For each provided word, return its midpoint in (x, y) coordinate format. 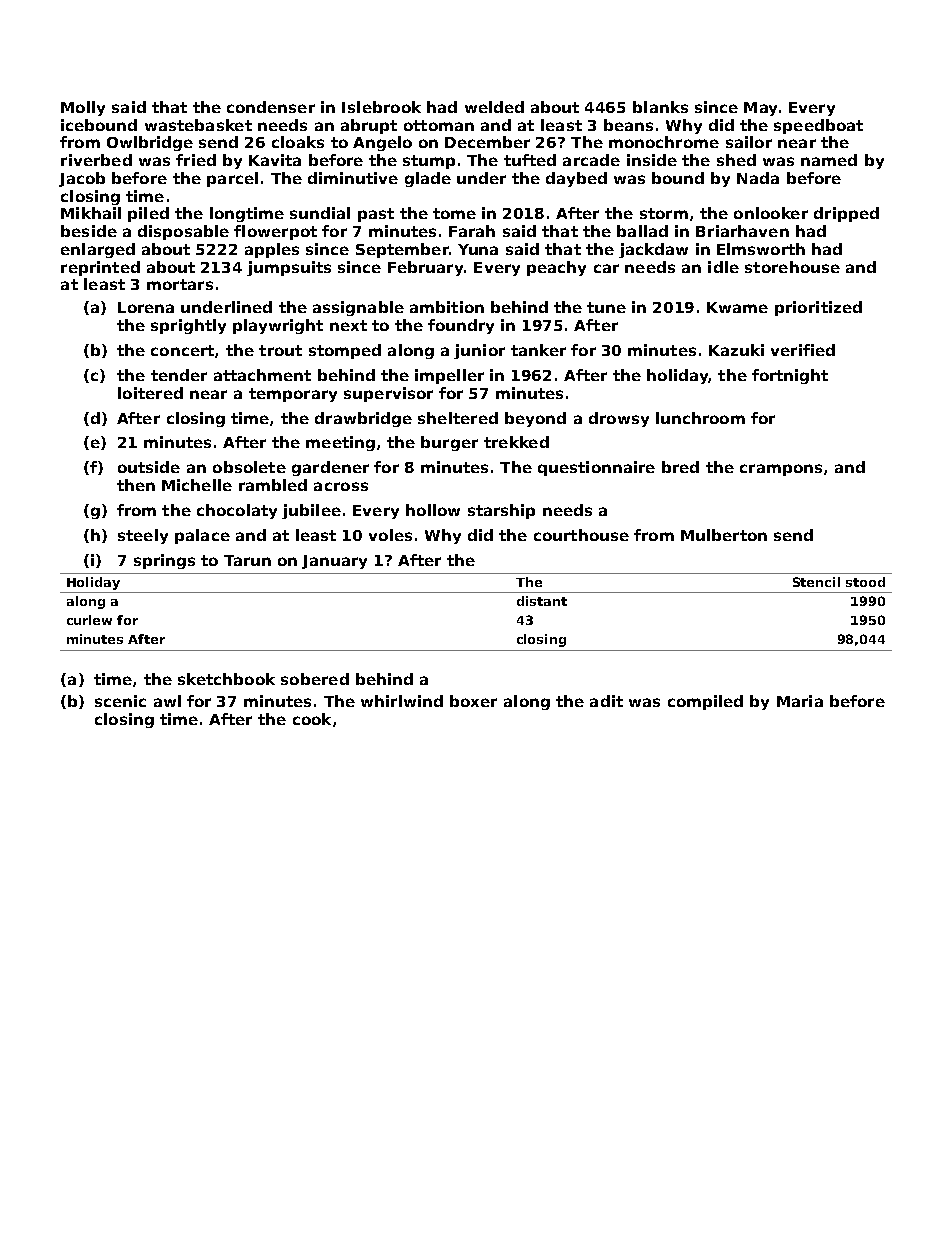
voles (390, 535)
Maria (800, 701)
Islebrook (381, 107)
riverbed (96, 160)
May (760, 109)
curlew (89, 620)
